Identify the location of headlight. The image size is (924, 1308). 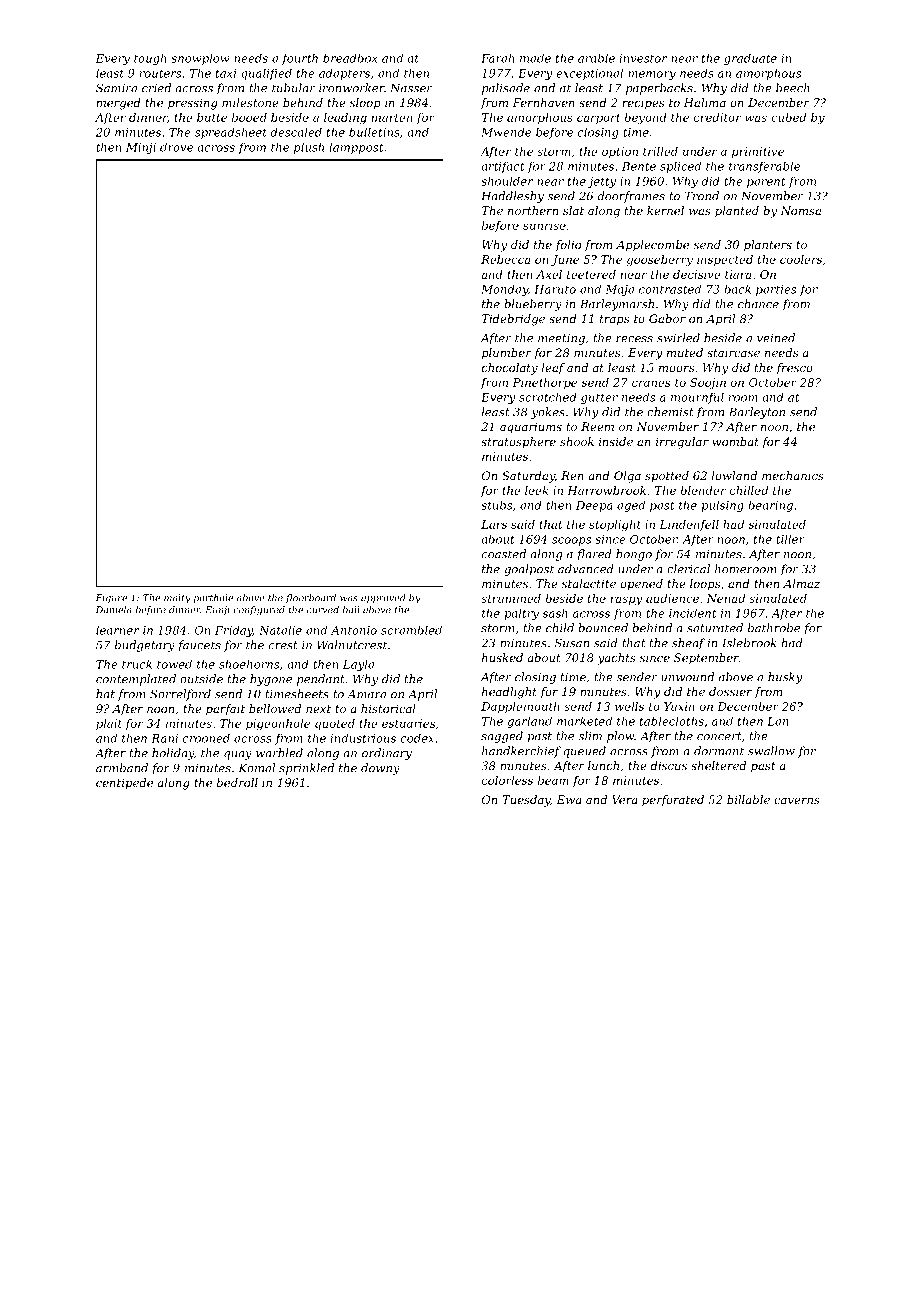
(509, 693).
